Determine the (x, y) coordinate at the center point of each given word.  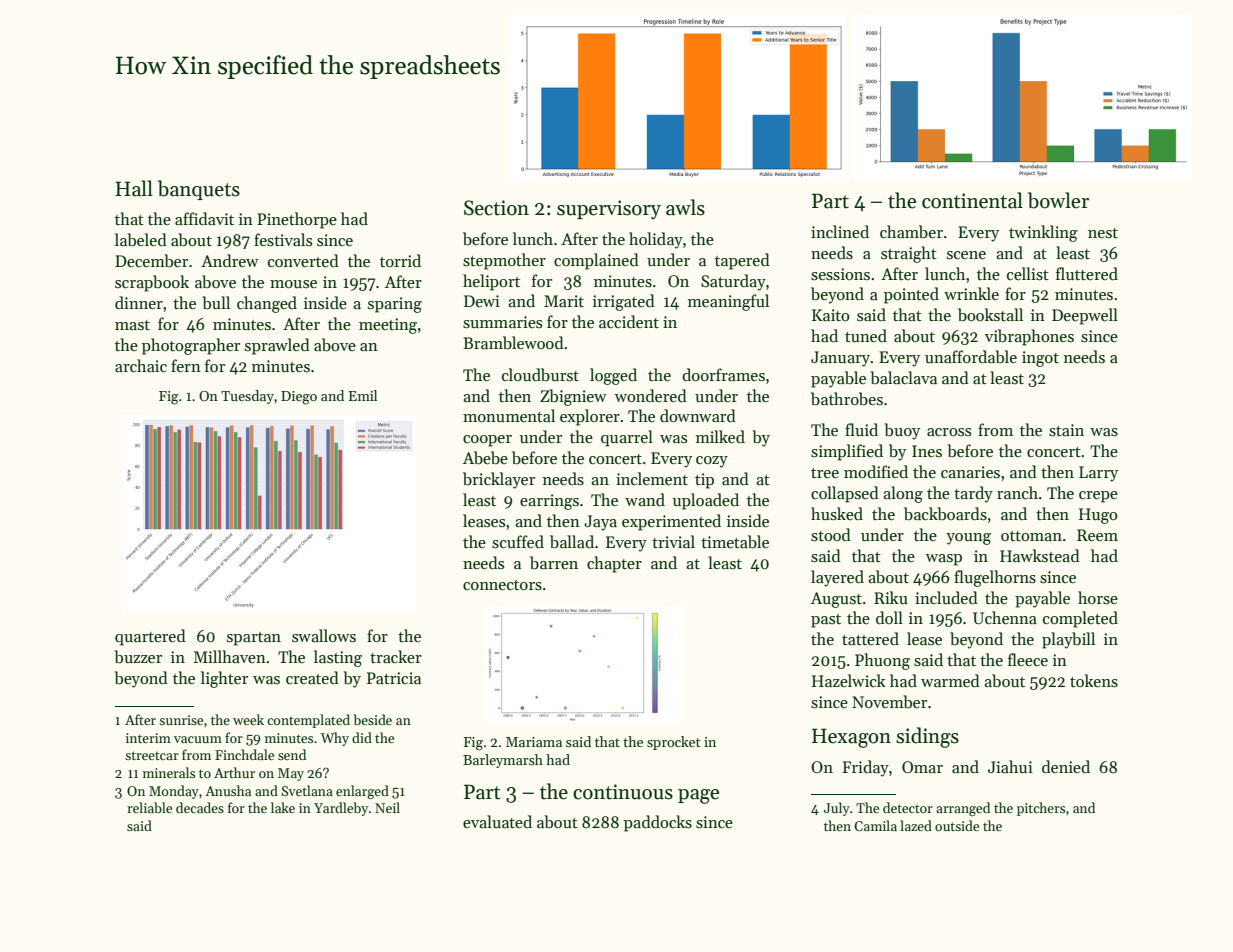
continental (972, 200)
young (968, 539)
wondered (651, 396)
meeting (388, 326)
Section (496, 208)
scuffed (518, 542)
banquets (199, 190)
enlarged (362, 792)
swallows (324, 635)
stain (1066, 430)
